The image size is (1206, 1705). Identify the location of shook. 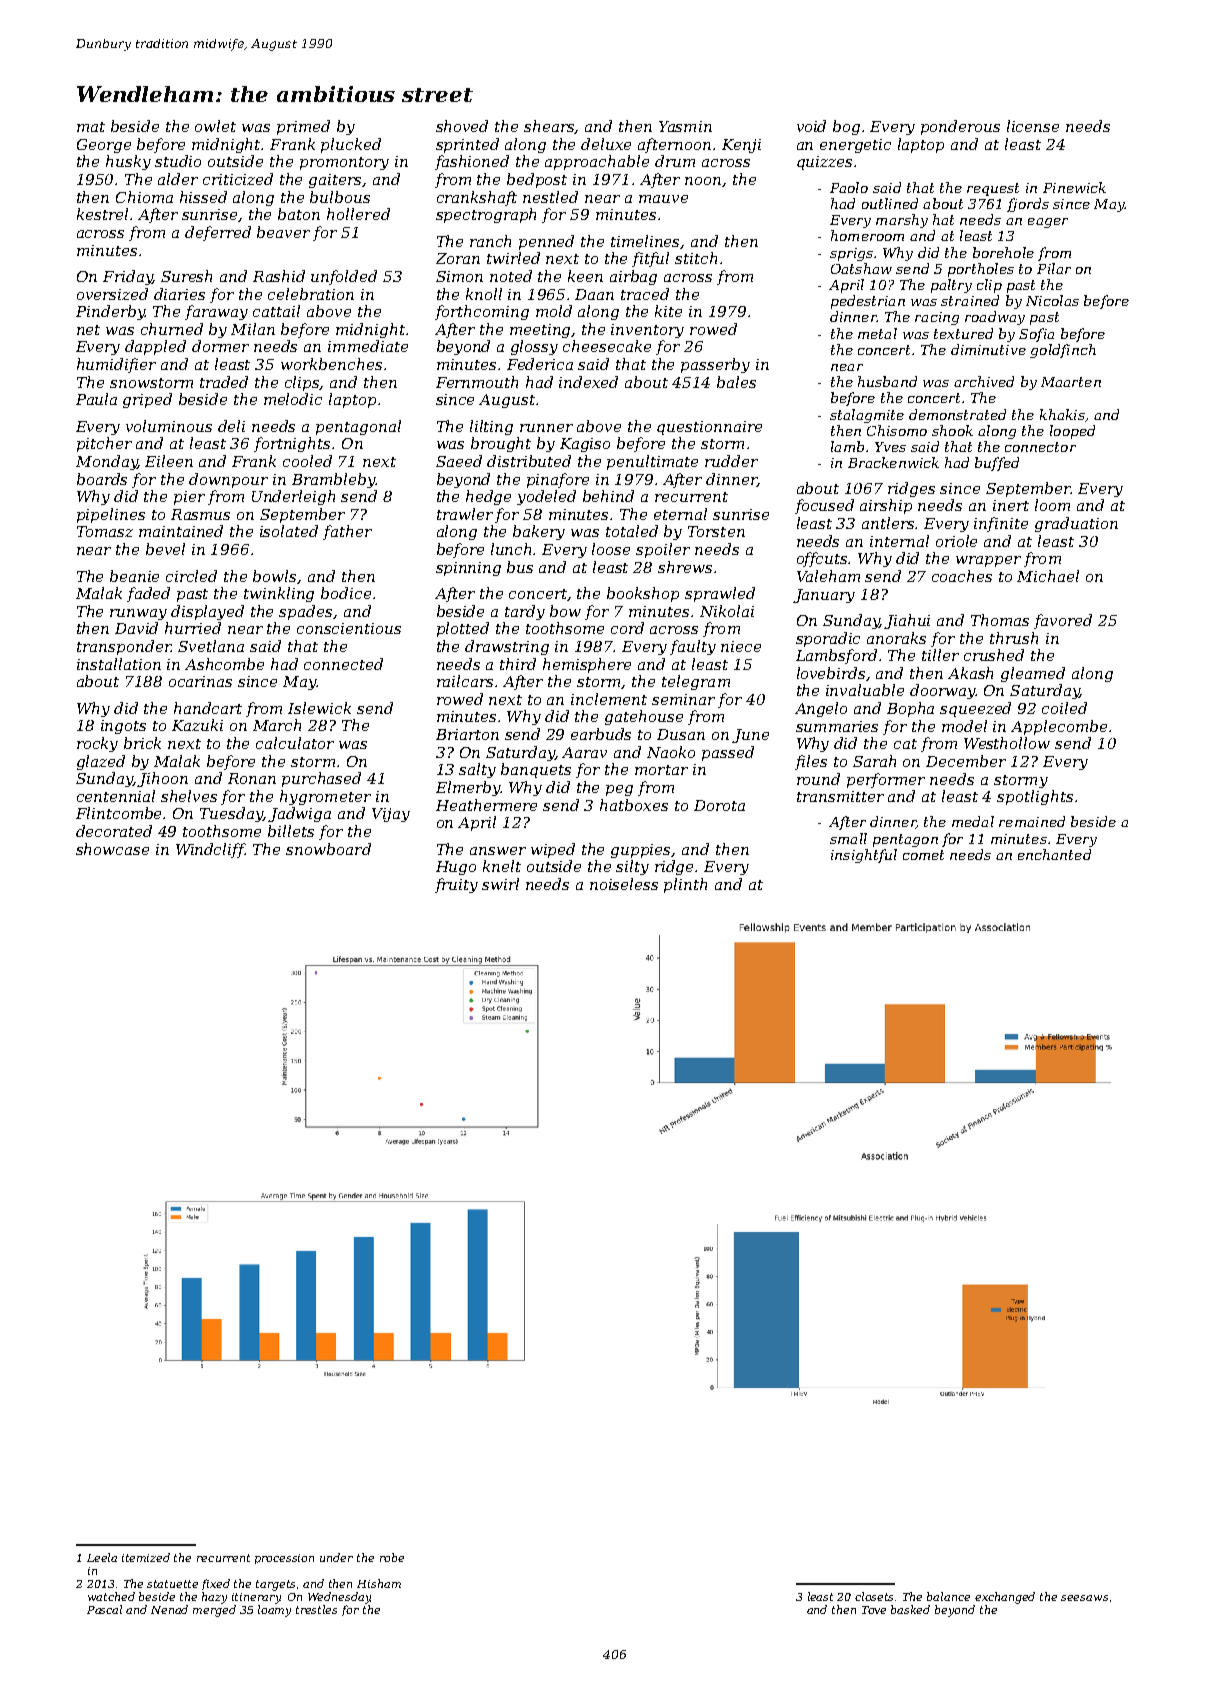
(952, 430).
